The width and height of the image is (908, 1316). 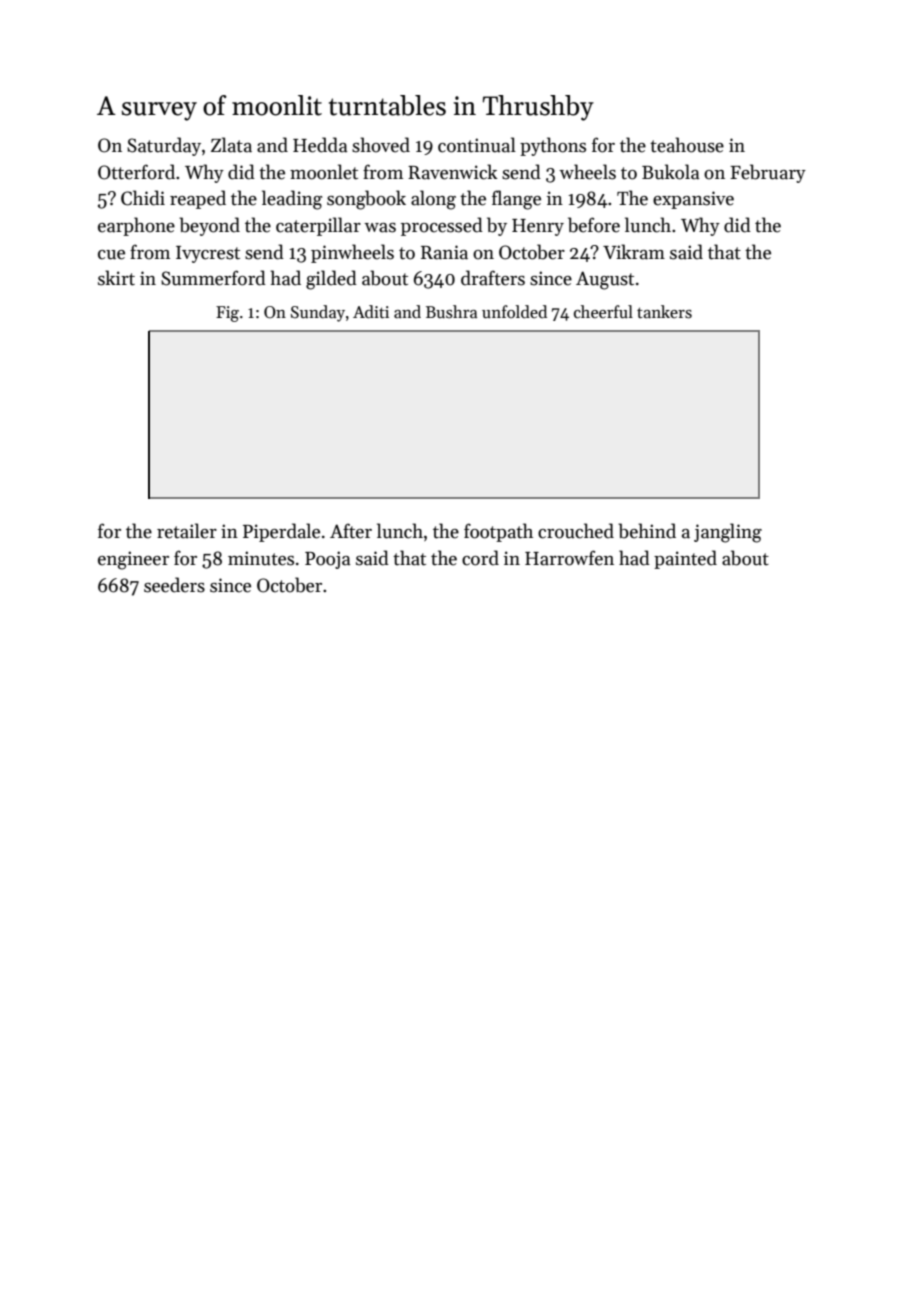 What do you see at coordinates (164, 146) in the image?
I see `Saturday` at bounding box center [164, 146].
